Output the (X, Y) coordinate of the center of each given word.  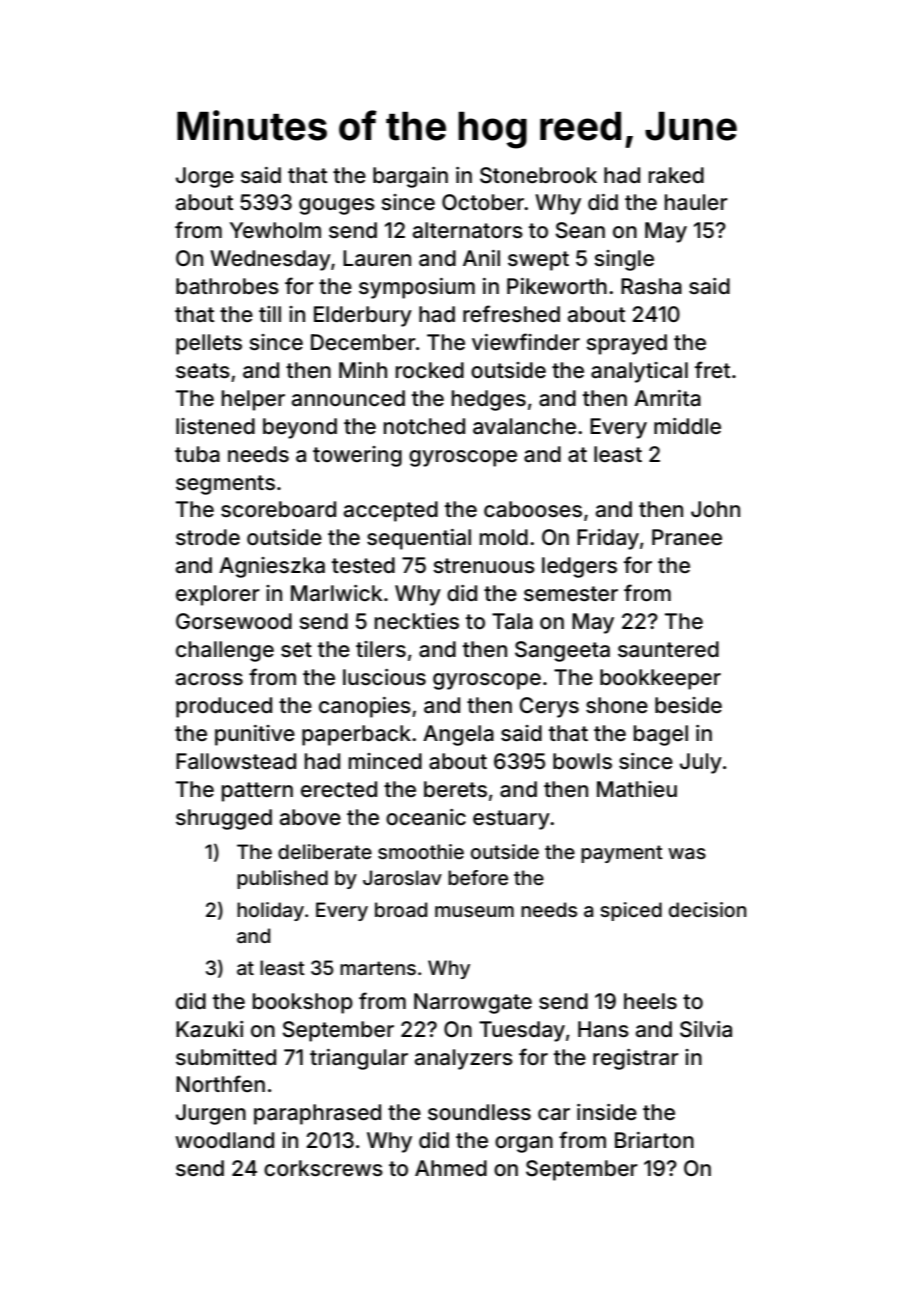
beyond (300, 428)
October (483, 202)
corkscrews (323, 1168)
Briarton (654, 1140)
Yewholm (275, 230)
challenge (225, 651)
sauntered (668, 649)
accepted (391, 511)
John (715, 509)
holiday (270, 911)
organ (524, 1144)
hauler (696, 202)
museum (474, 911)
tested (363, 565)
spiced (631, 911)
